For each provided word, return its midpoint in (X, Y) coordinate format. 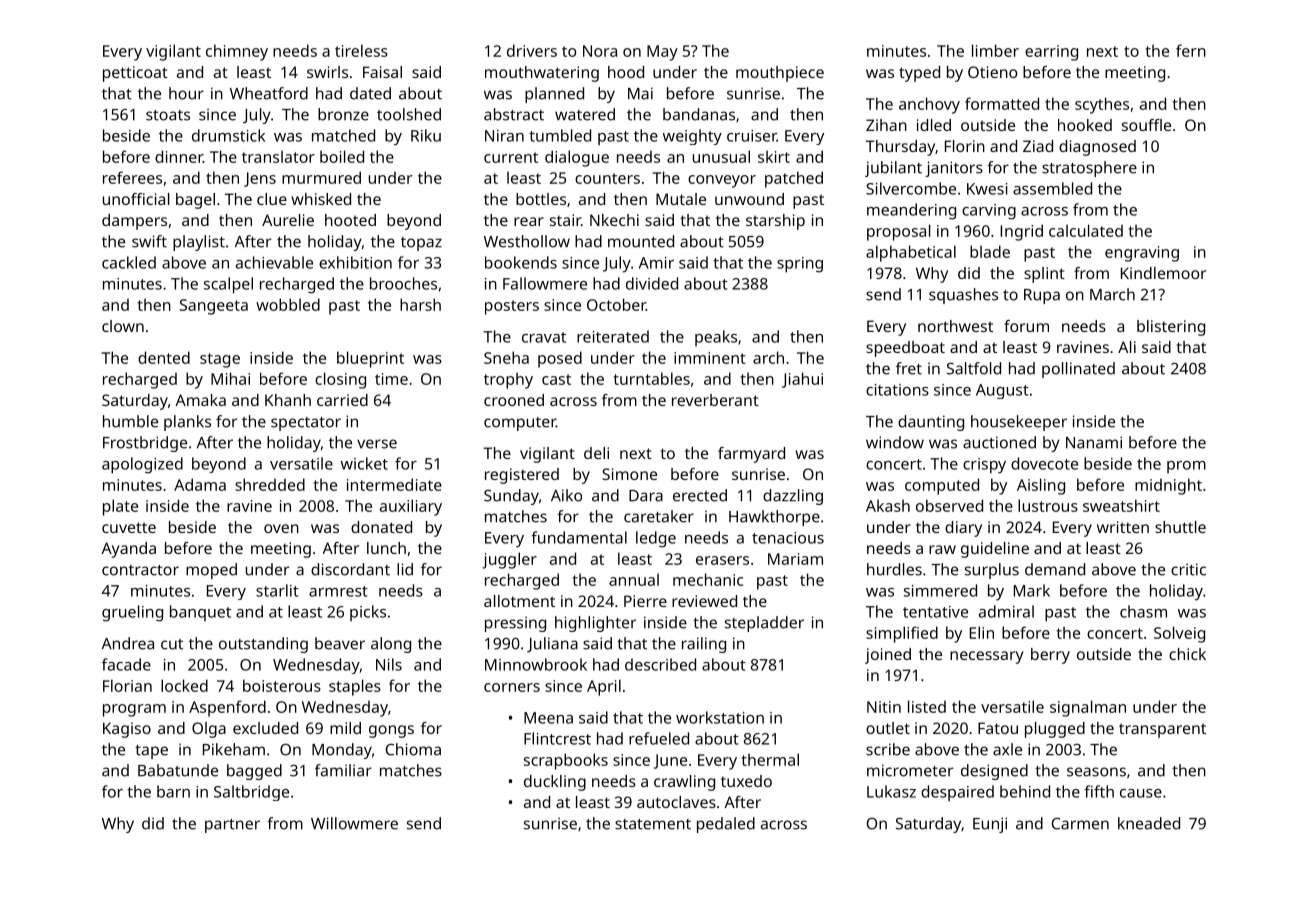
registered (522, 476)
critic (1188, 569)
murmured (321, 177)
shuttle (1180, 527)
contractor (140, 570)
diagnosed (1097, 148)
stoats (168, 115)
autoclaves (676, 802)
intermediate (394, 484)
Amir (656, 263)
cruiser (752, 136)
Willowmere (354, 823)
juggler (509, 560)
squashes (963, 296)
